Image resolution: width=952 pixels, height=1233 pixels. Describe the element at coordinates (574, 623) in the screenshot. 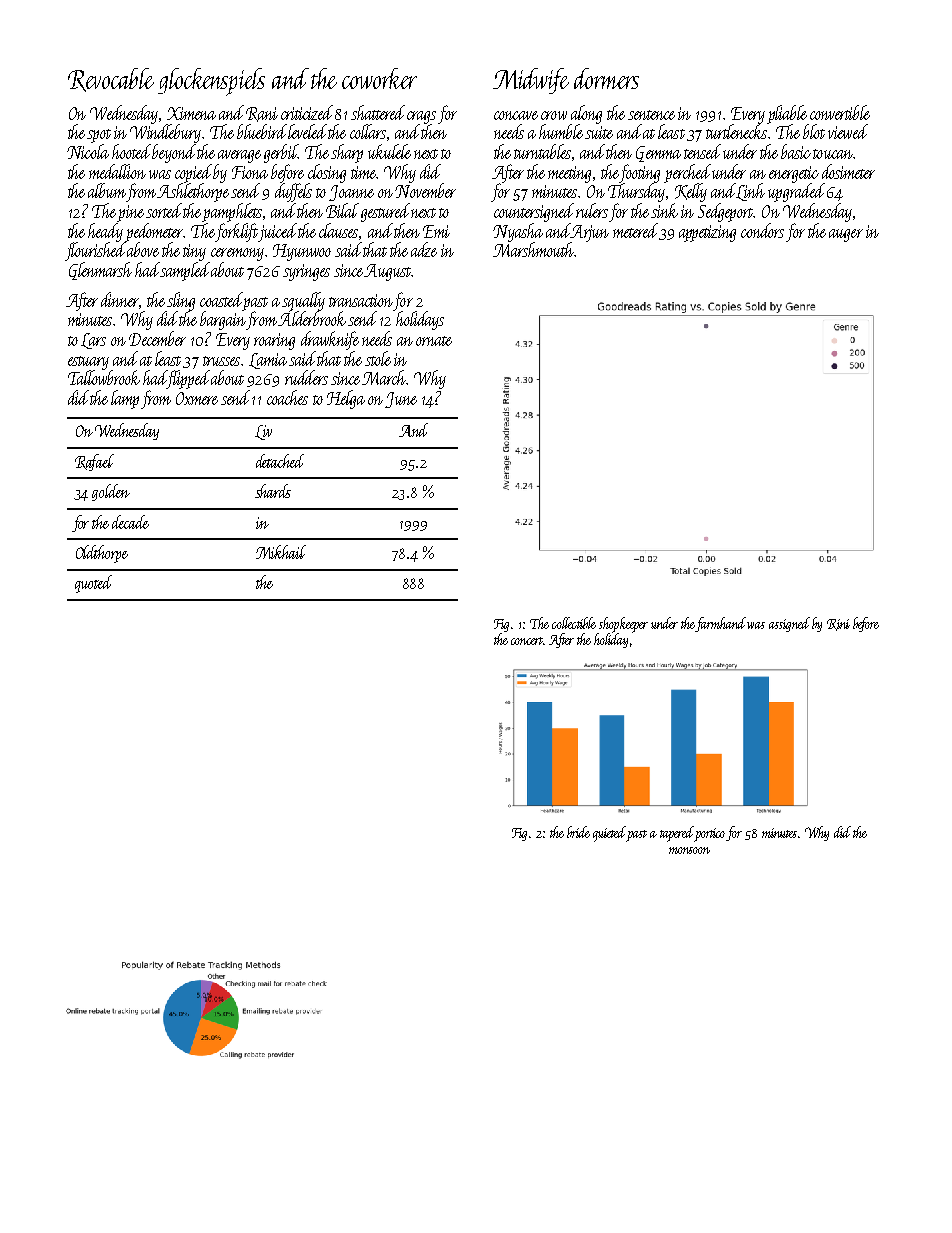

I see `collectible` at that location.
